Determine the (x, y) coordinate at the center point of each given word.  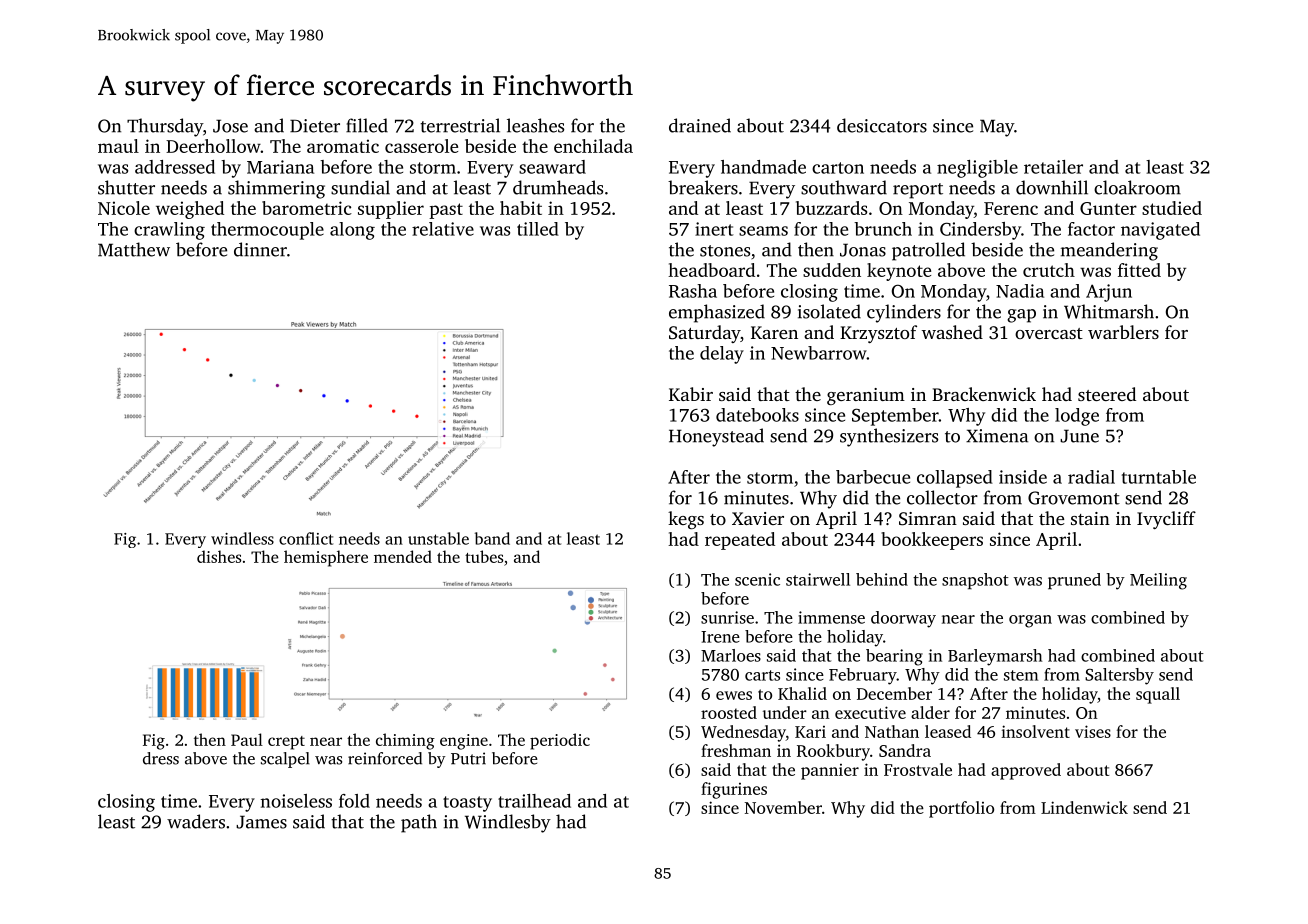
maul (118, 146)
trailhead (534, 801)
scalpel (285, 760)
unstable (438, 538)
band (492, 538)
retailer (1053, 167)
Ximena (997, 436)
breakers (703, 187)
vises (1093, 731)
